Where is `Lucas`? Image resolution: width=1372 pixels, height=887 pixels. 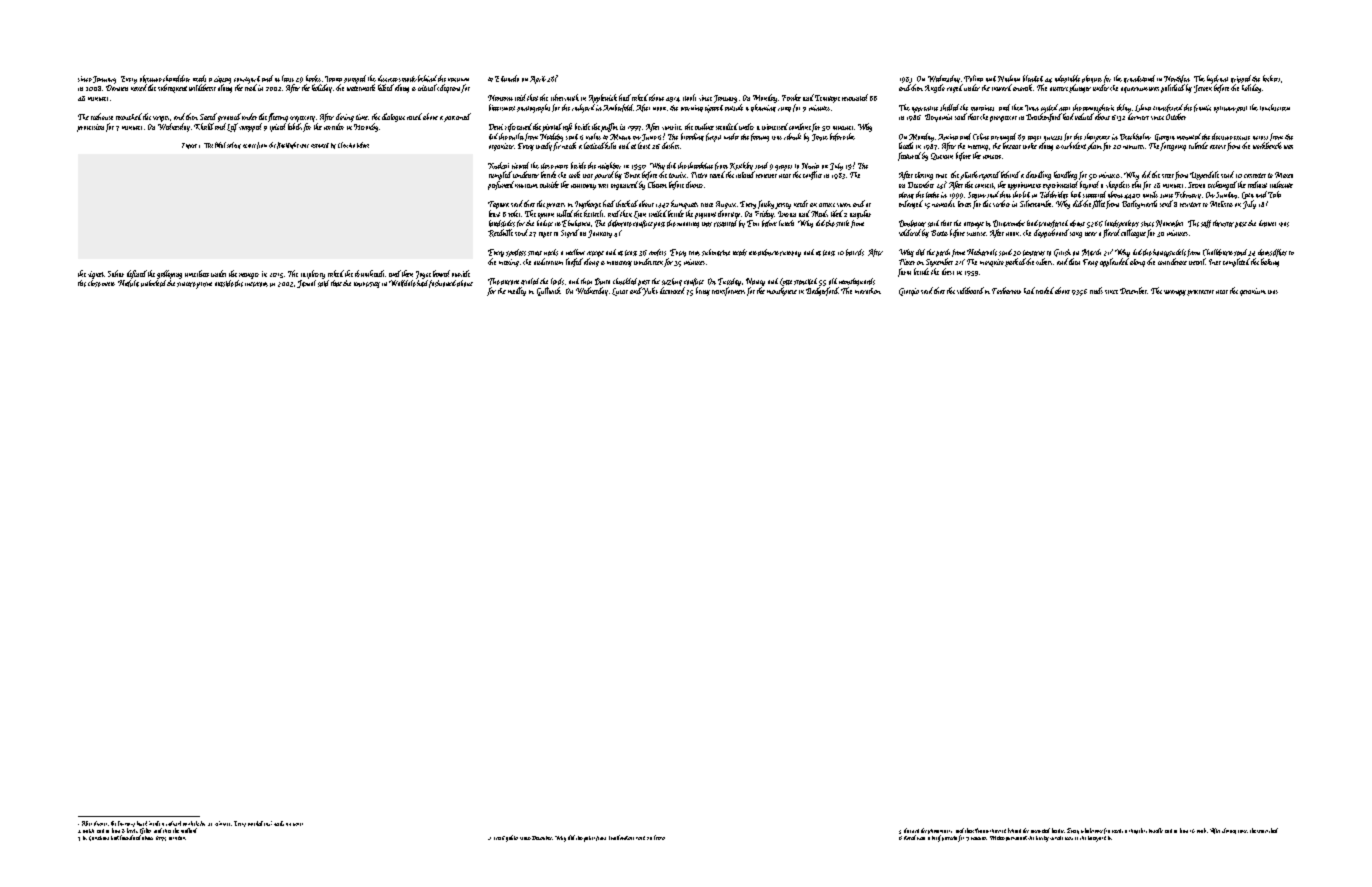
Lucas is located at coordinates (620, 292).
